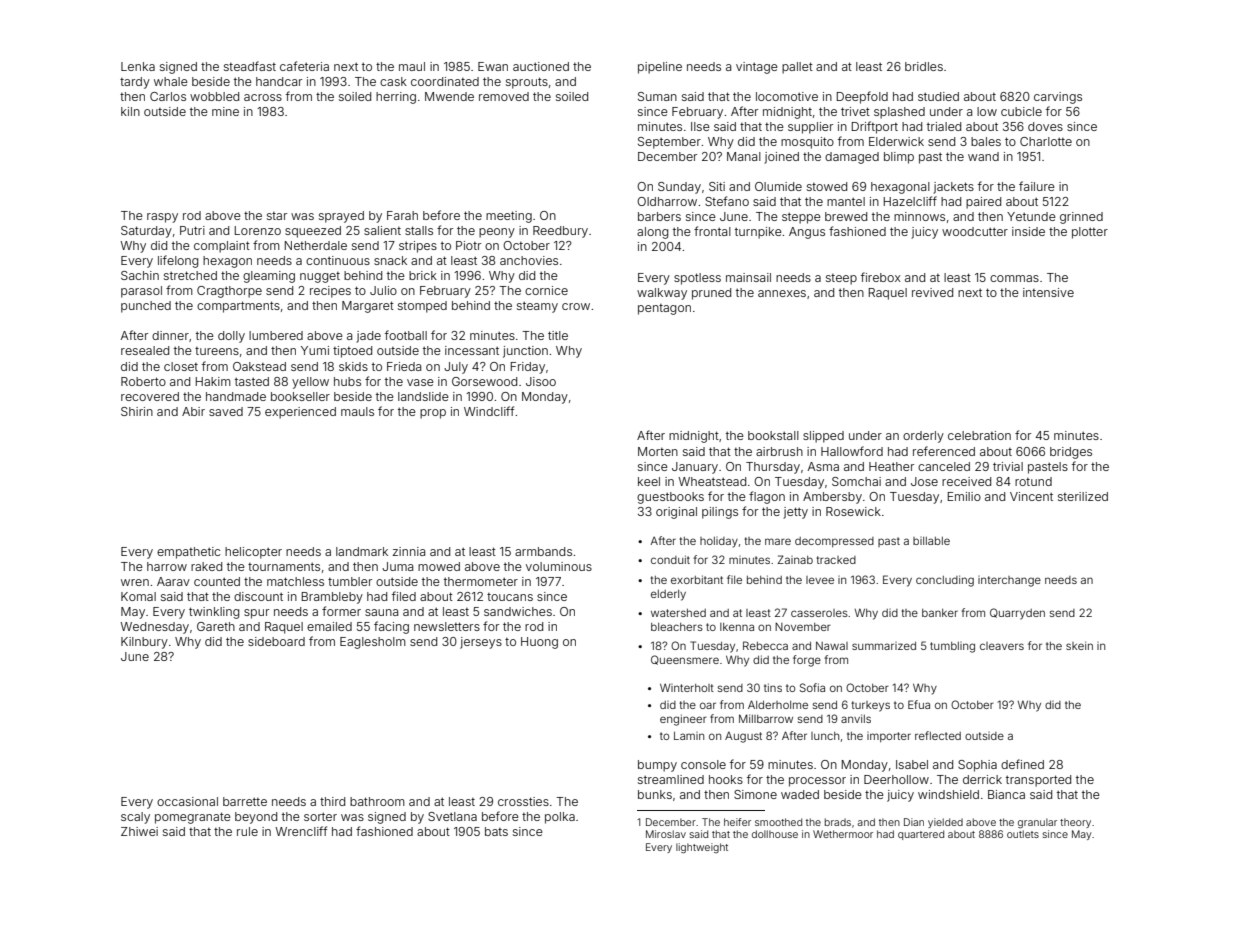  Describe the element at coordinates (1071, 453) in the image. I see `bridges` at that location.
